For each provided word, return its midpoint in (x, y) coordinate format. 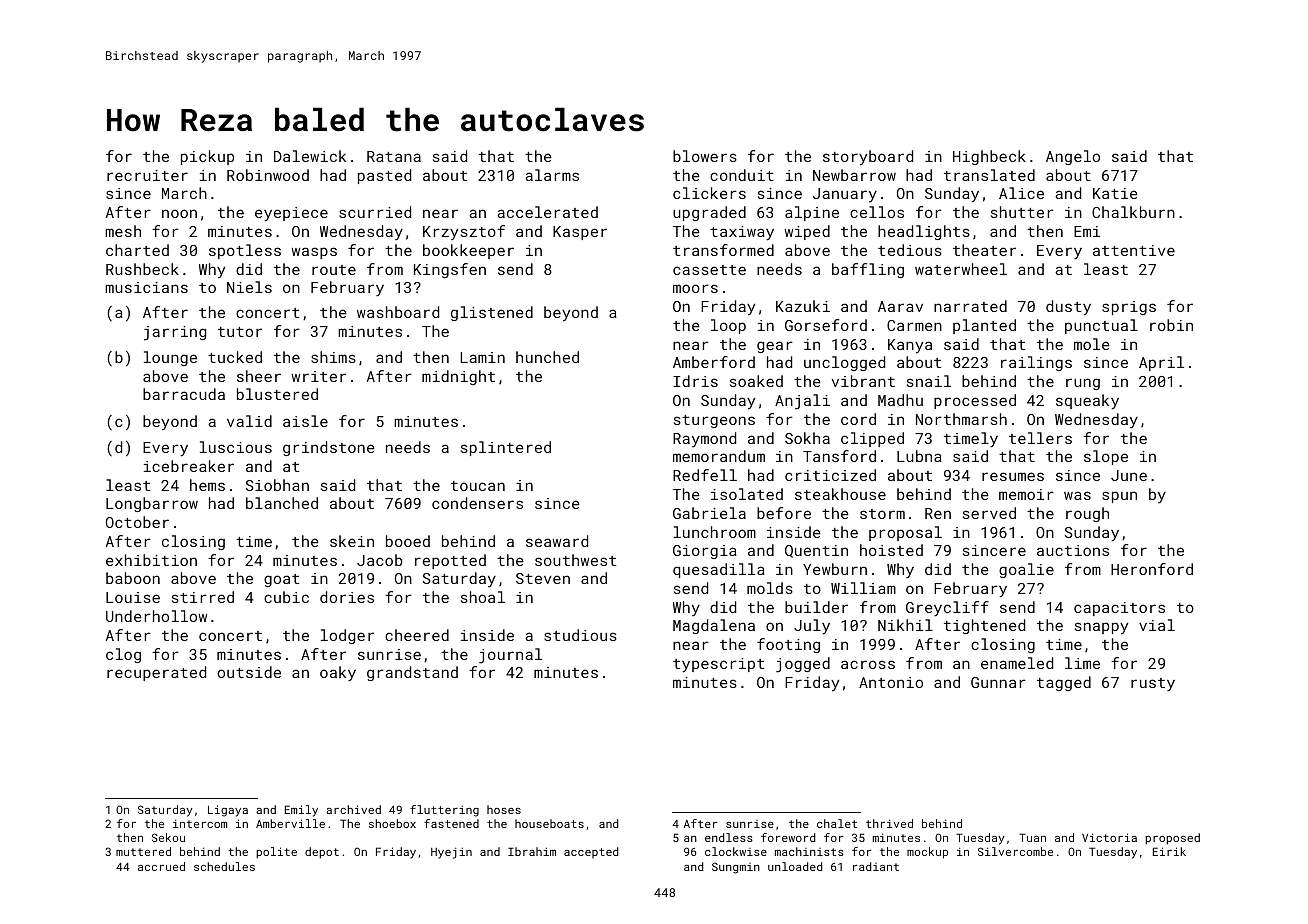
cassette (709, 270)
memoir (1026, 494)
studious (580, 635)
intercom (200, 823)
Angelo (1073, 157)
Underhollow (156, 616)
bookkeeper (468, 251)
